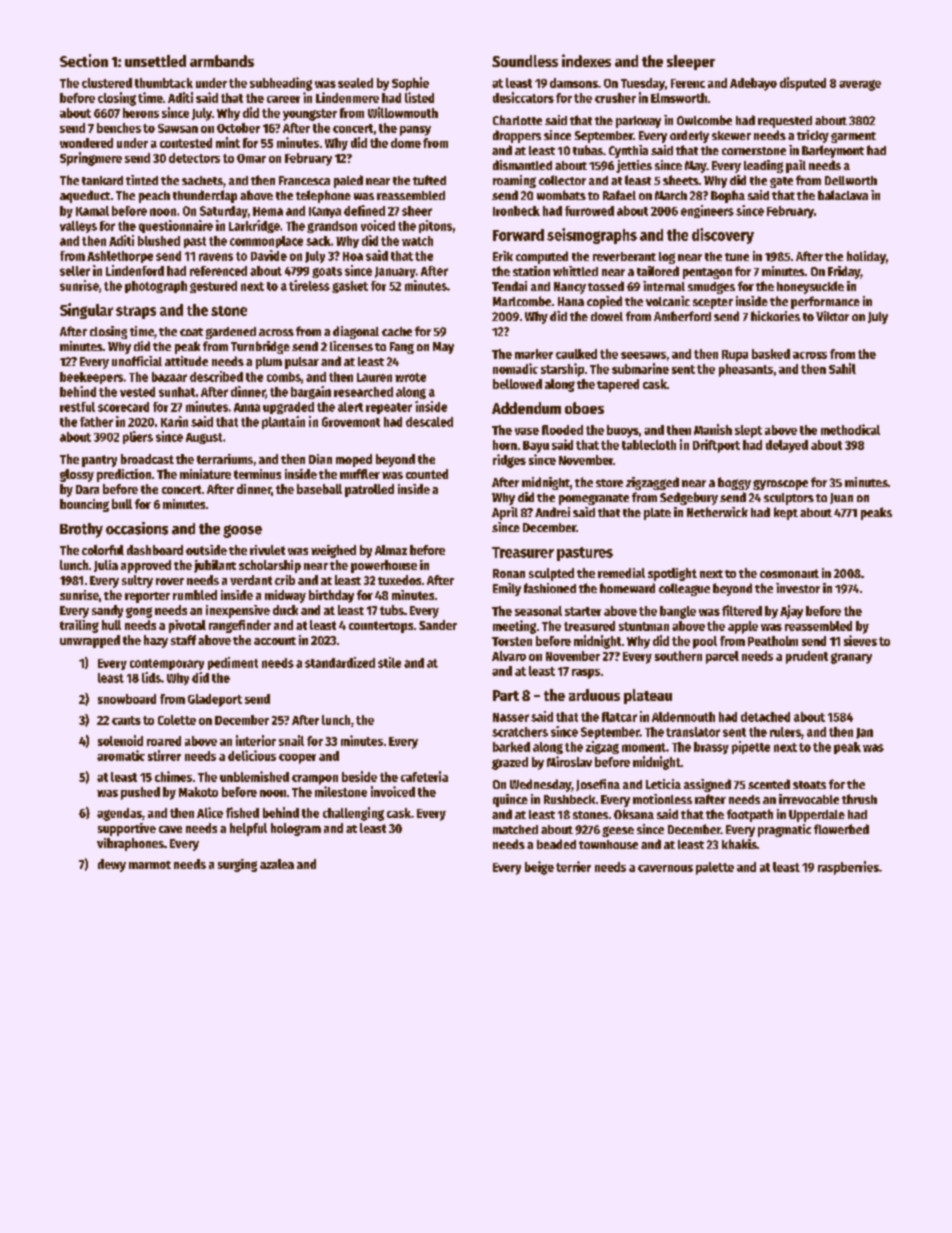  I want to click on Anna, so click(247, 407).
